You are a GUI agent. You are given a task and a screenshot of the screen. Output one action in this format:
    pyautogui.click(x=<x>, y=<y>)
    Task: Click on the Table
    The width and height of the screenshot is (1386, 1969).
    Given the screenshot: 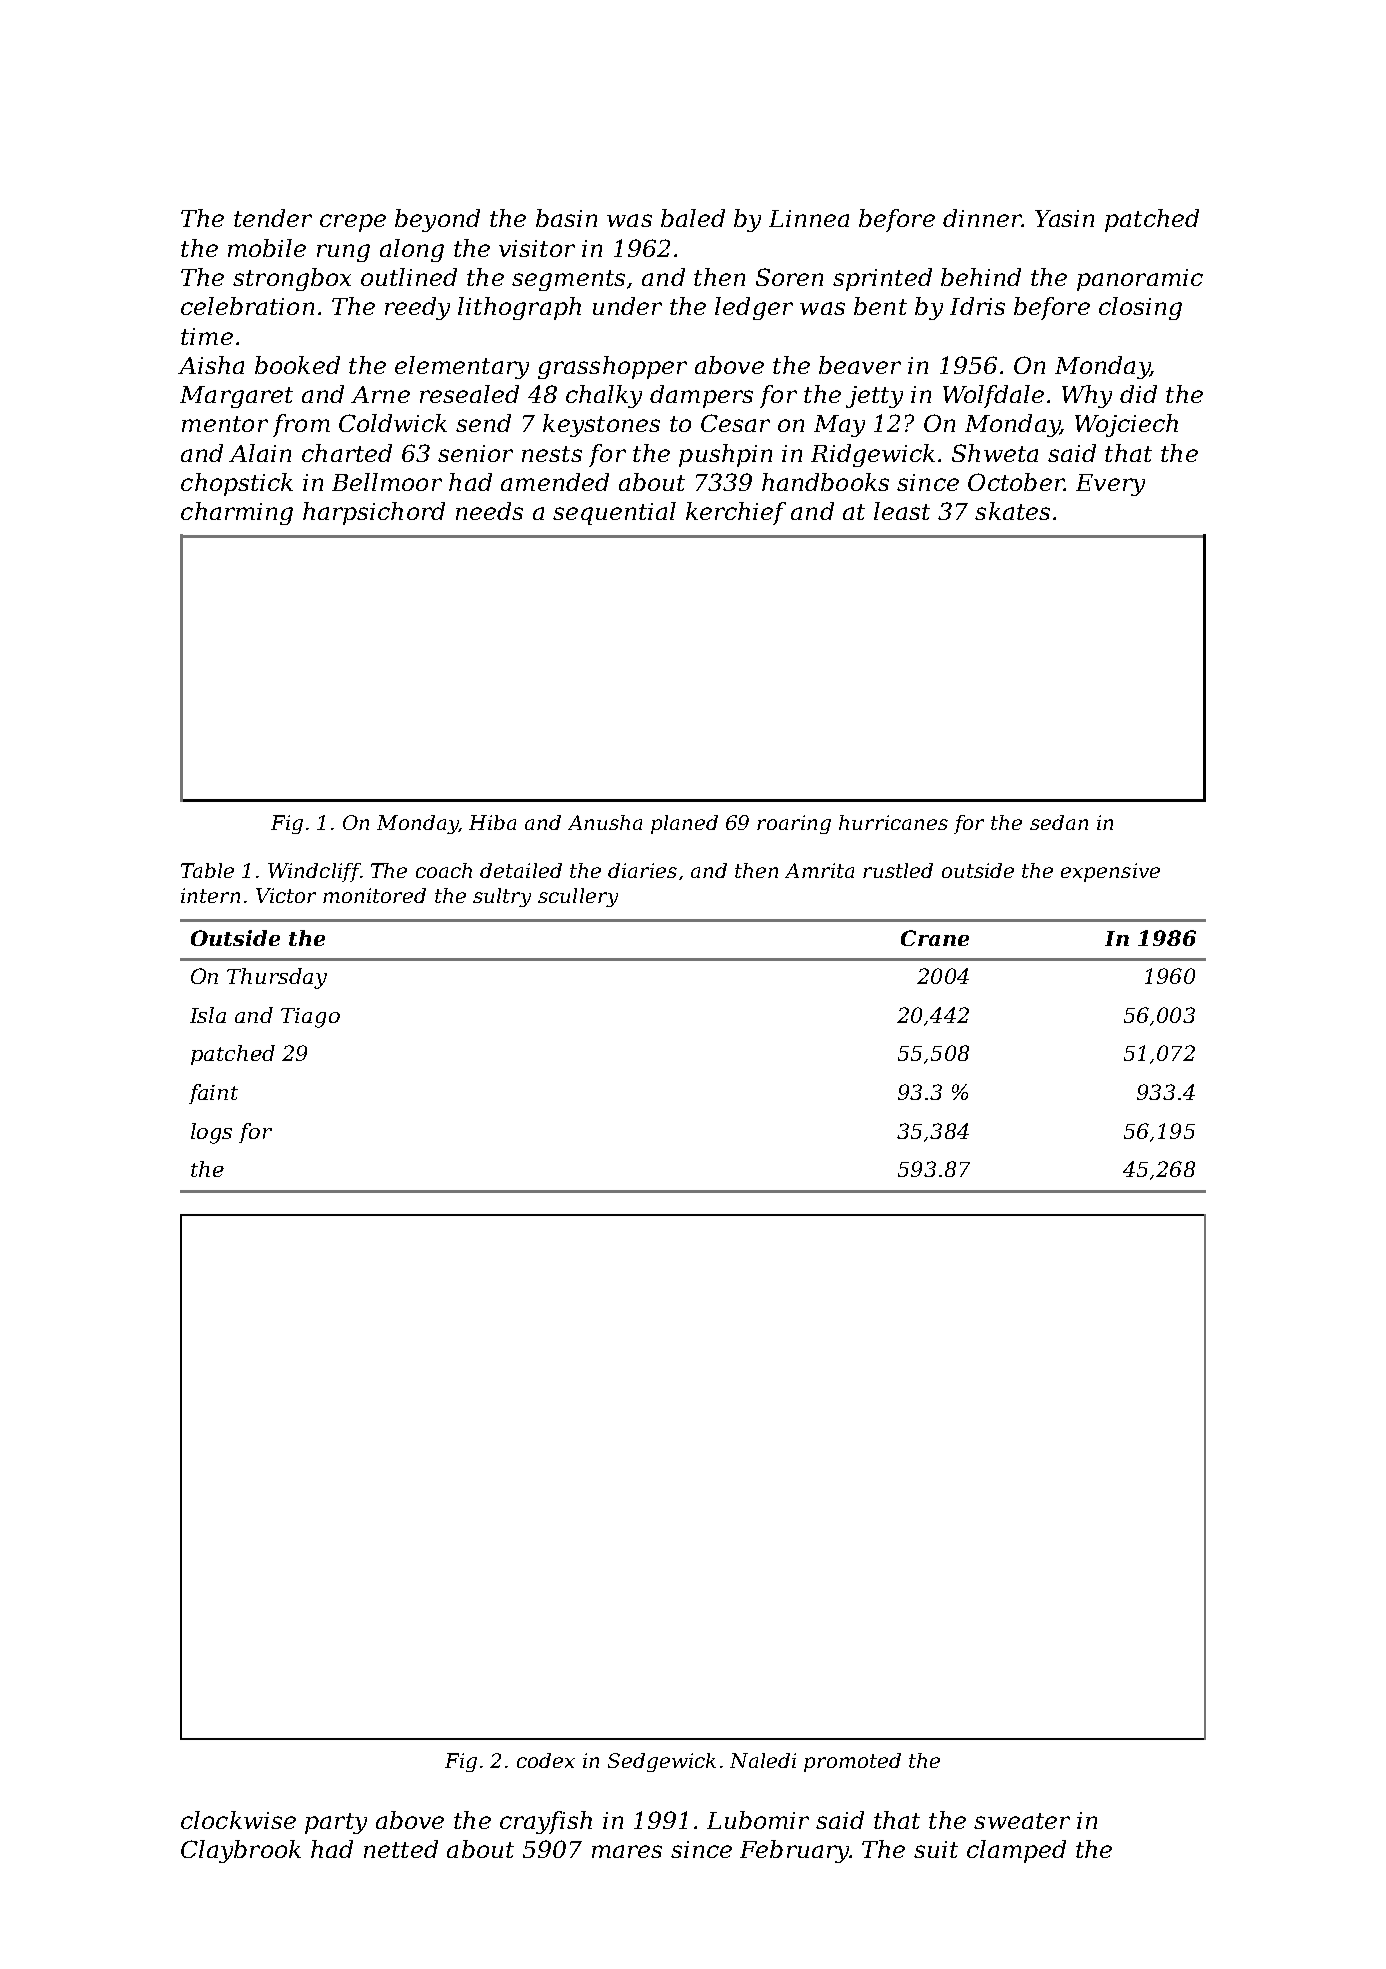 What is the action you would take?
    pyautogui.click(x=207, y=870)
